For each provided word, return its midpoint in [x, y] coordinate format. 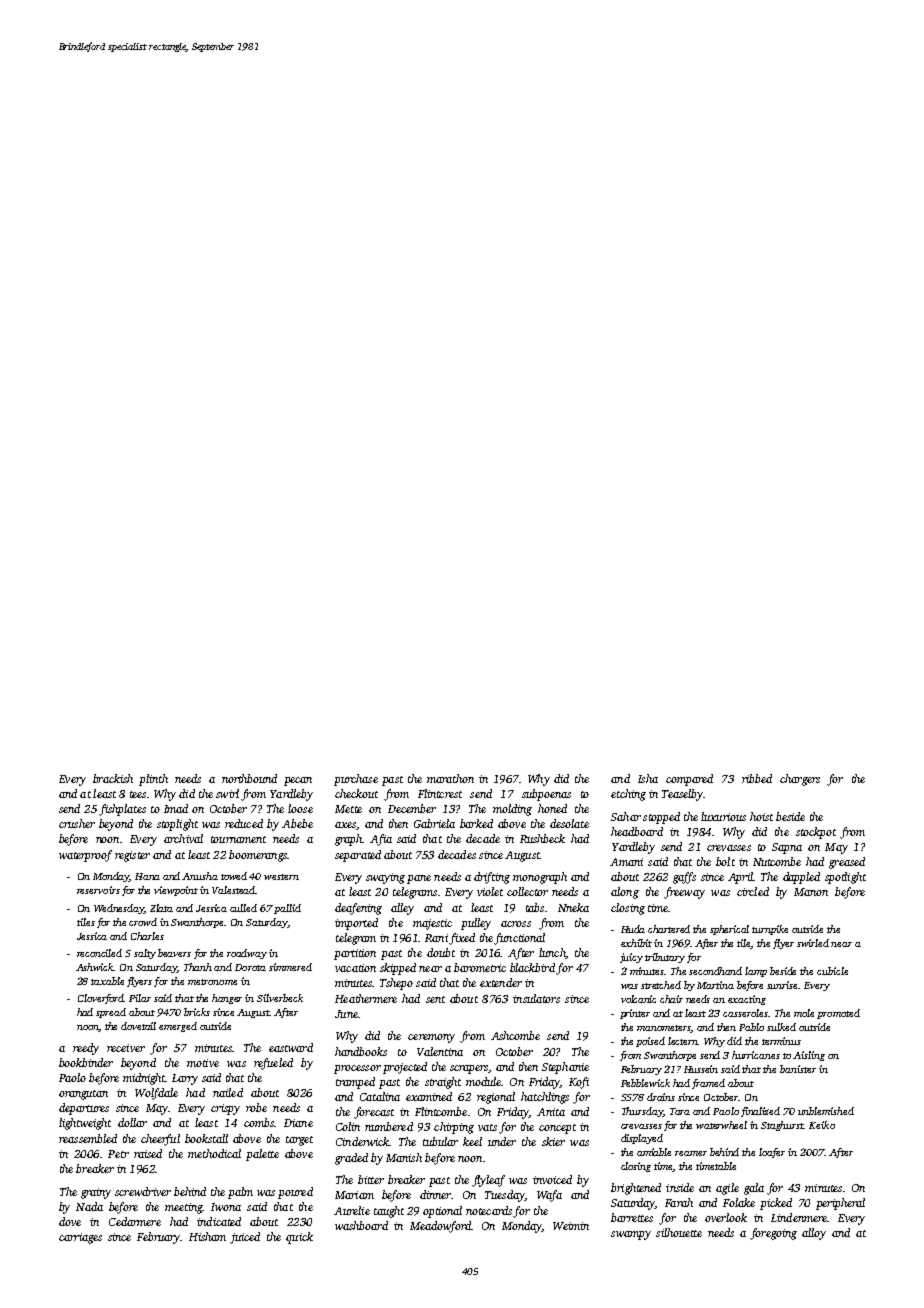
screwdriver [143, 1191]
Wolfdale [156, 1094]
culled [243, 908]
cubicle [832, 971]
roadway [247, 954]
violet [490, 891]
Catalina [380, 1096]
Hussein [701, 1069]
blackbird [532, 967]
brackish [113, 778]
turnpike [770, 930]
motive [203, 1063]
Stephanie [565, 1068]
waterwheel [721, 1125]
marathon [450, 778]
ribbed [757, 778]
